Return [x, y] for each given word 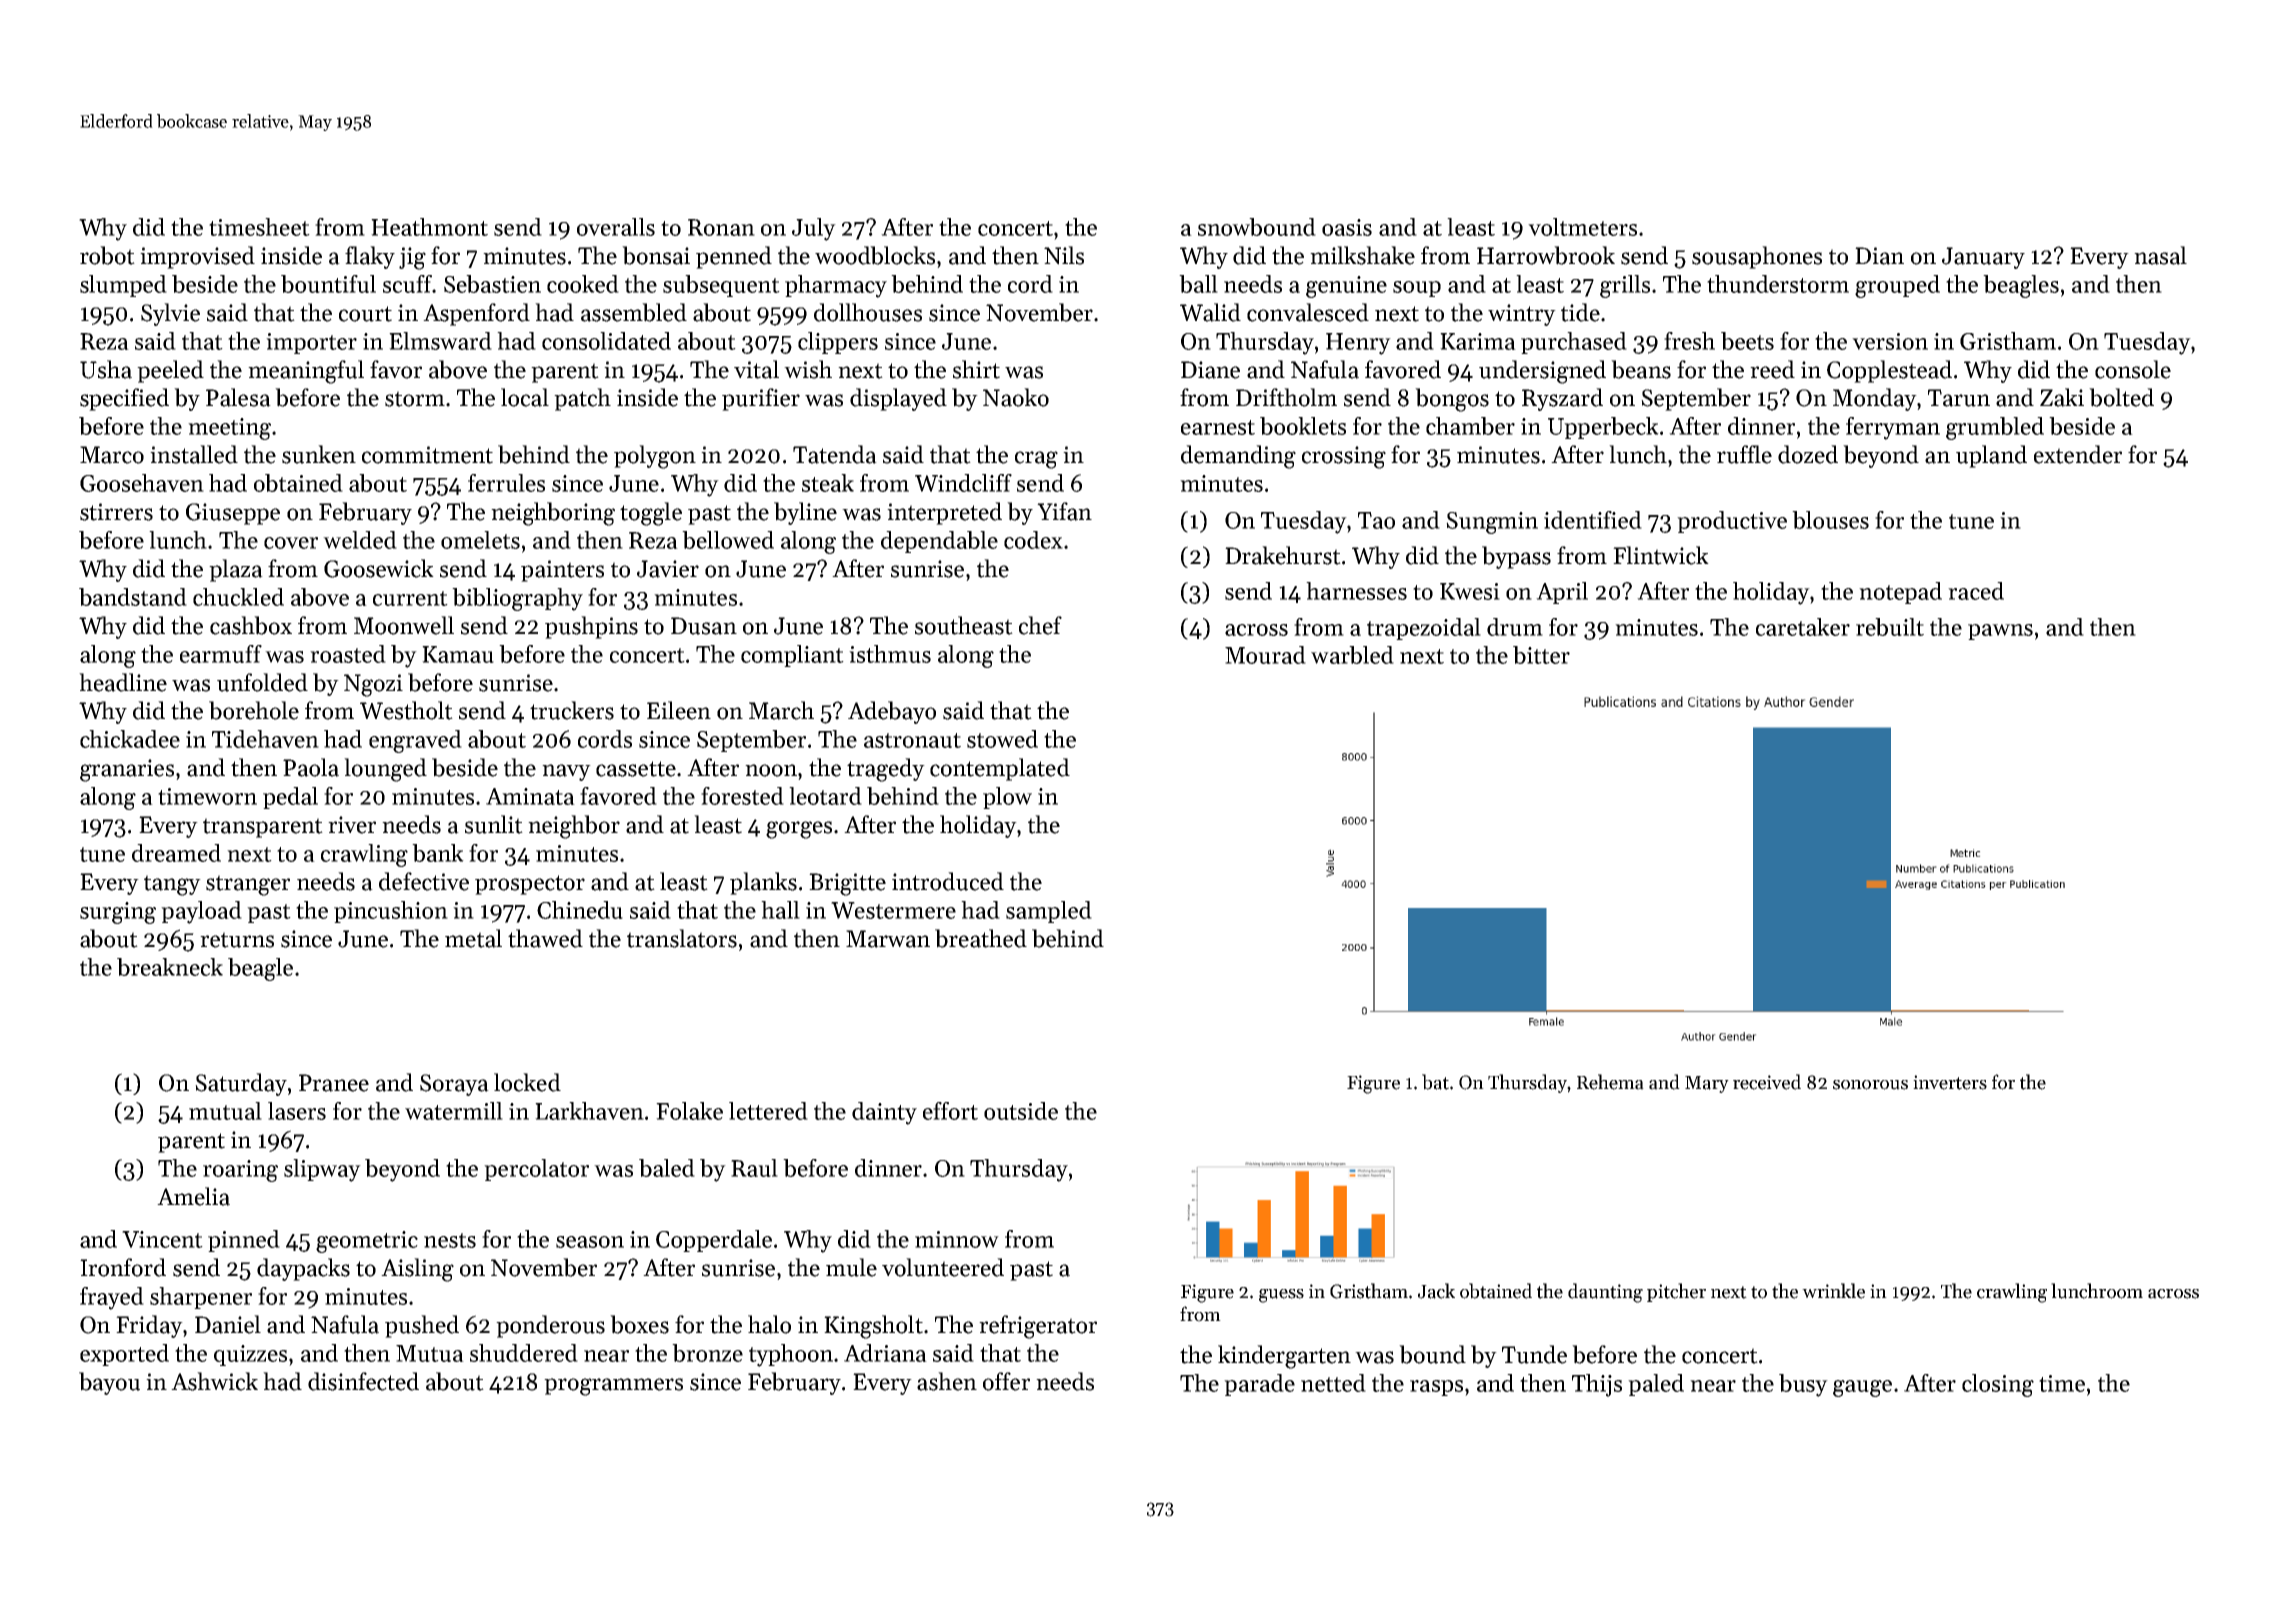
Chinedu [580, 910]
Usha [106, 369]
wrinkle [1833, 1291]
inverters [1950, 1082]
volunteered [943, 1267]
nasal [2160, 255]
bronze [707, 1353]
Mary [1707, 1084]
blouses [1830, 520]
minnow [957, 1239]
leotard [825, 796]
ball [1198, 284]
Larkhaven [589, 1111]
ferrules [506, 483]
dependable [939, 542]
